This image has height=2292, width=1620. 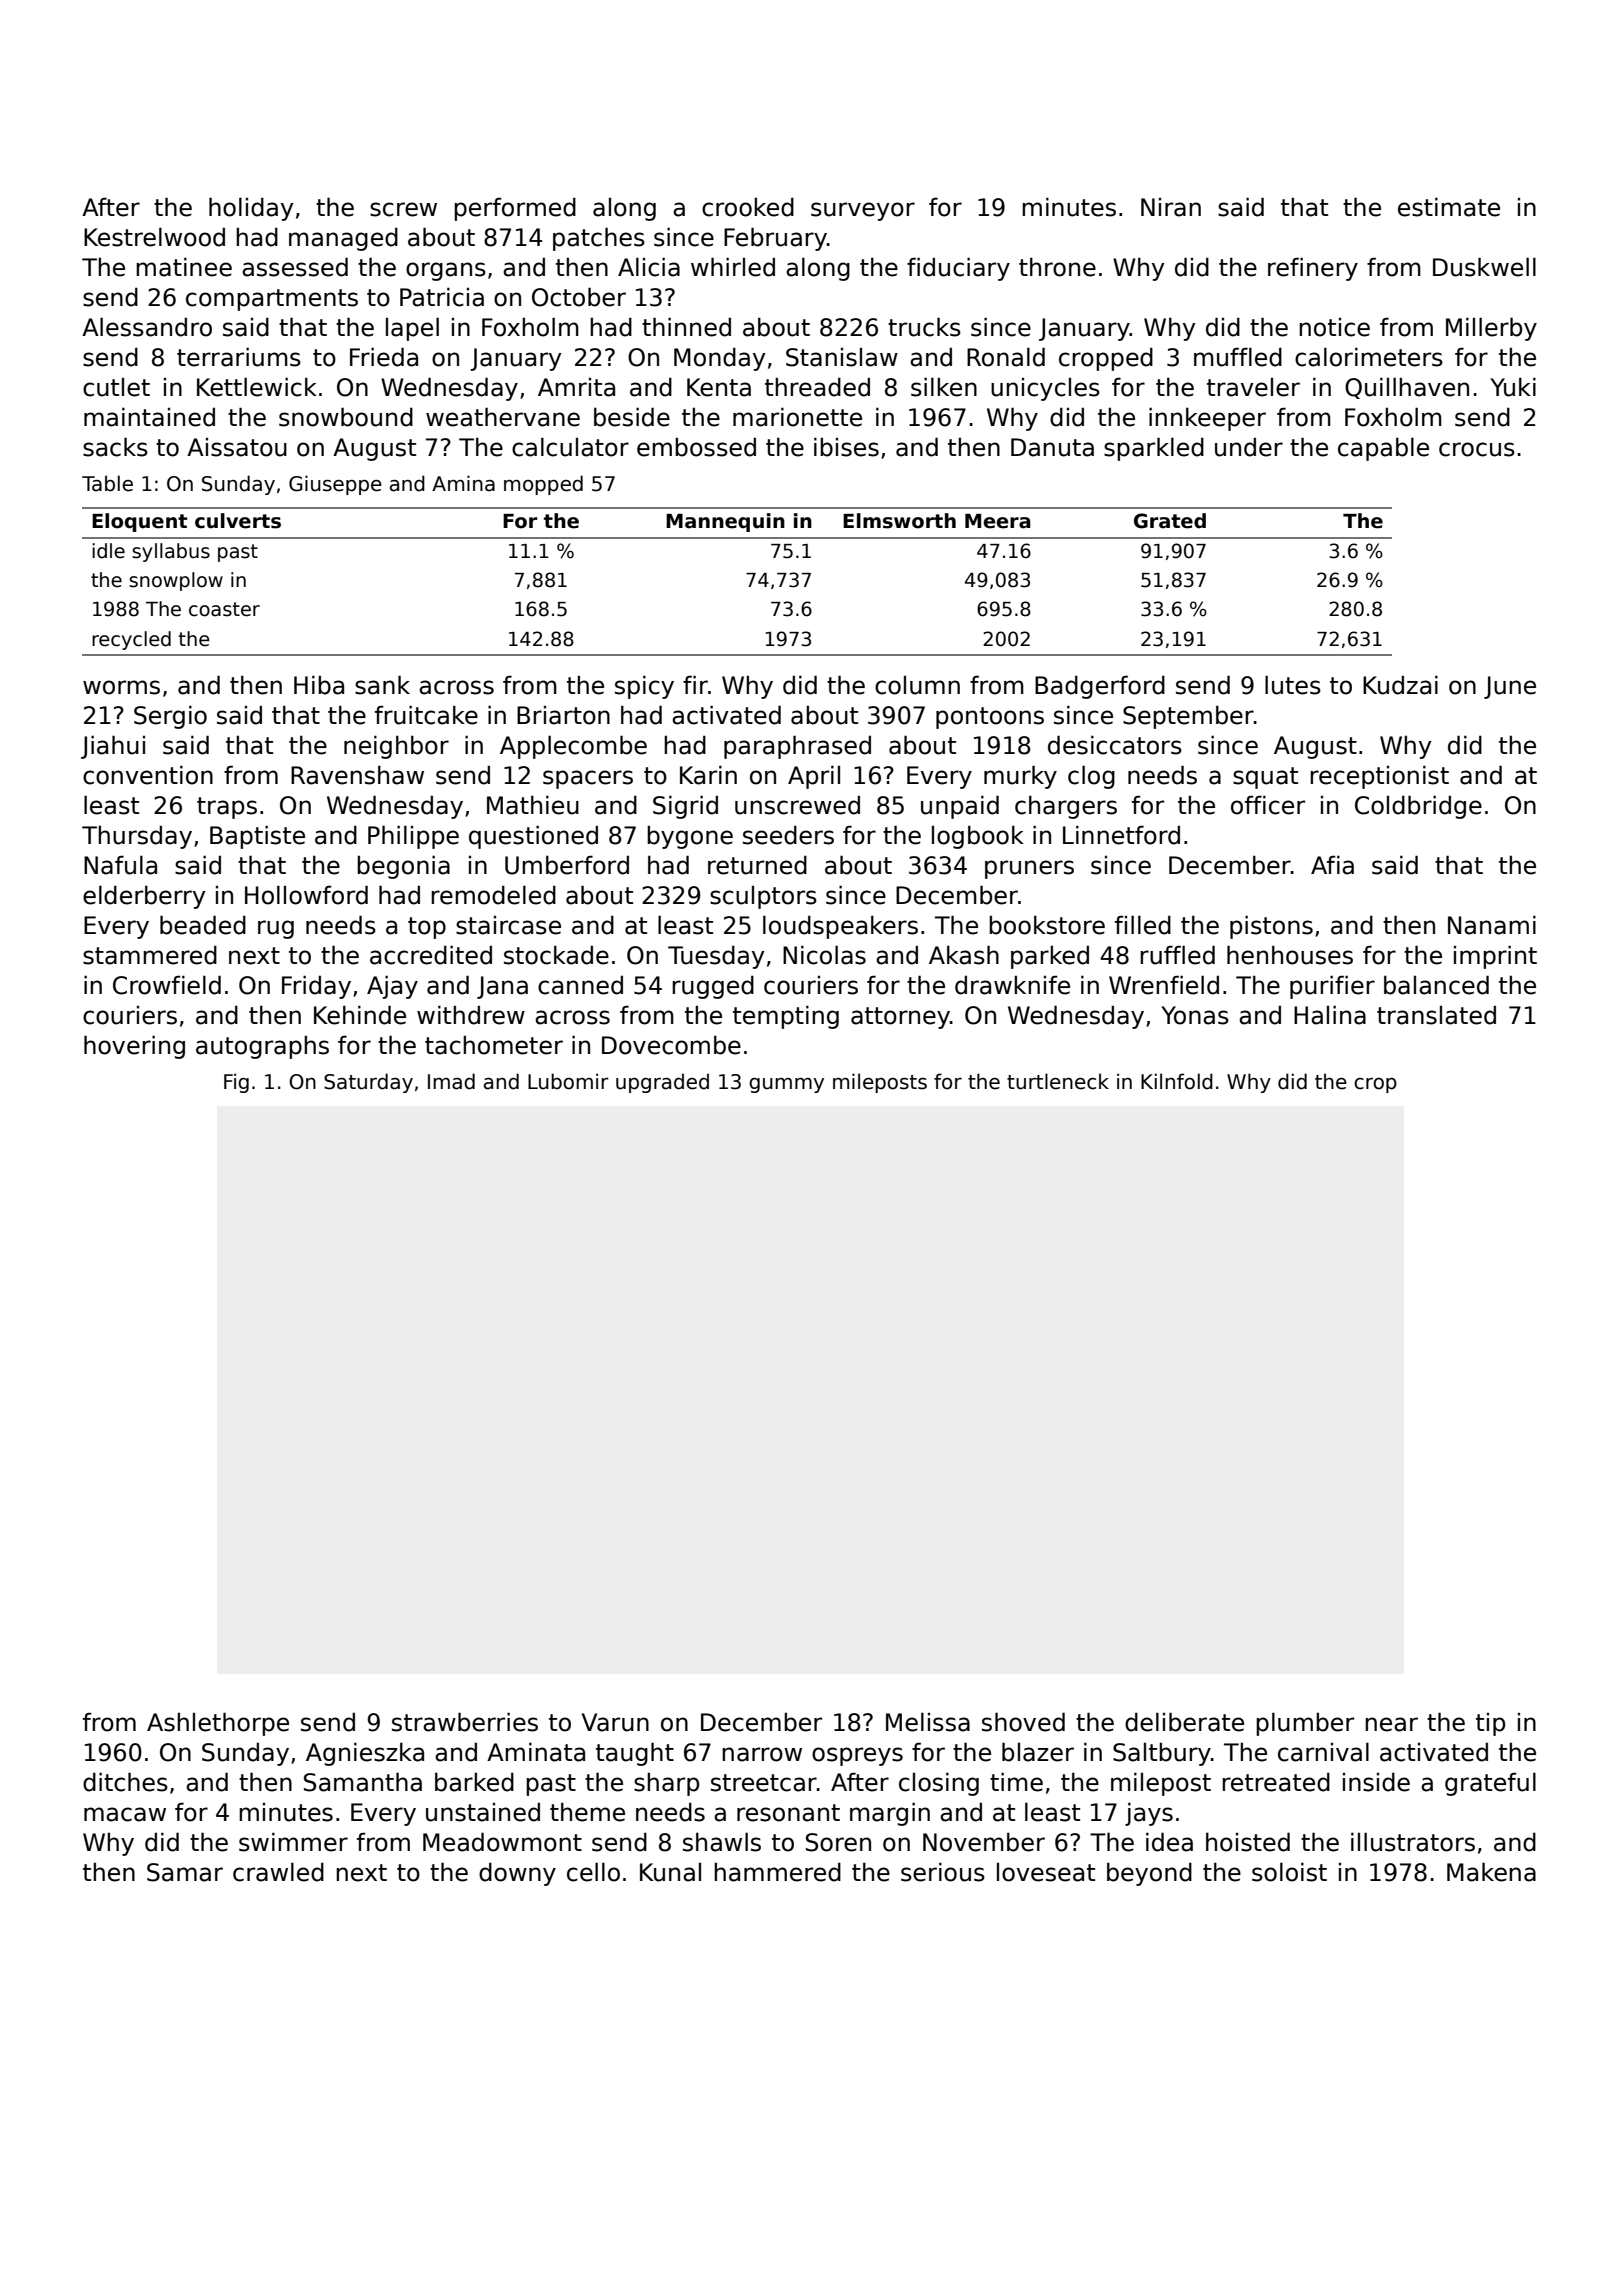 I want to click on turtleneck, so click(x=1058, y=1081).
